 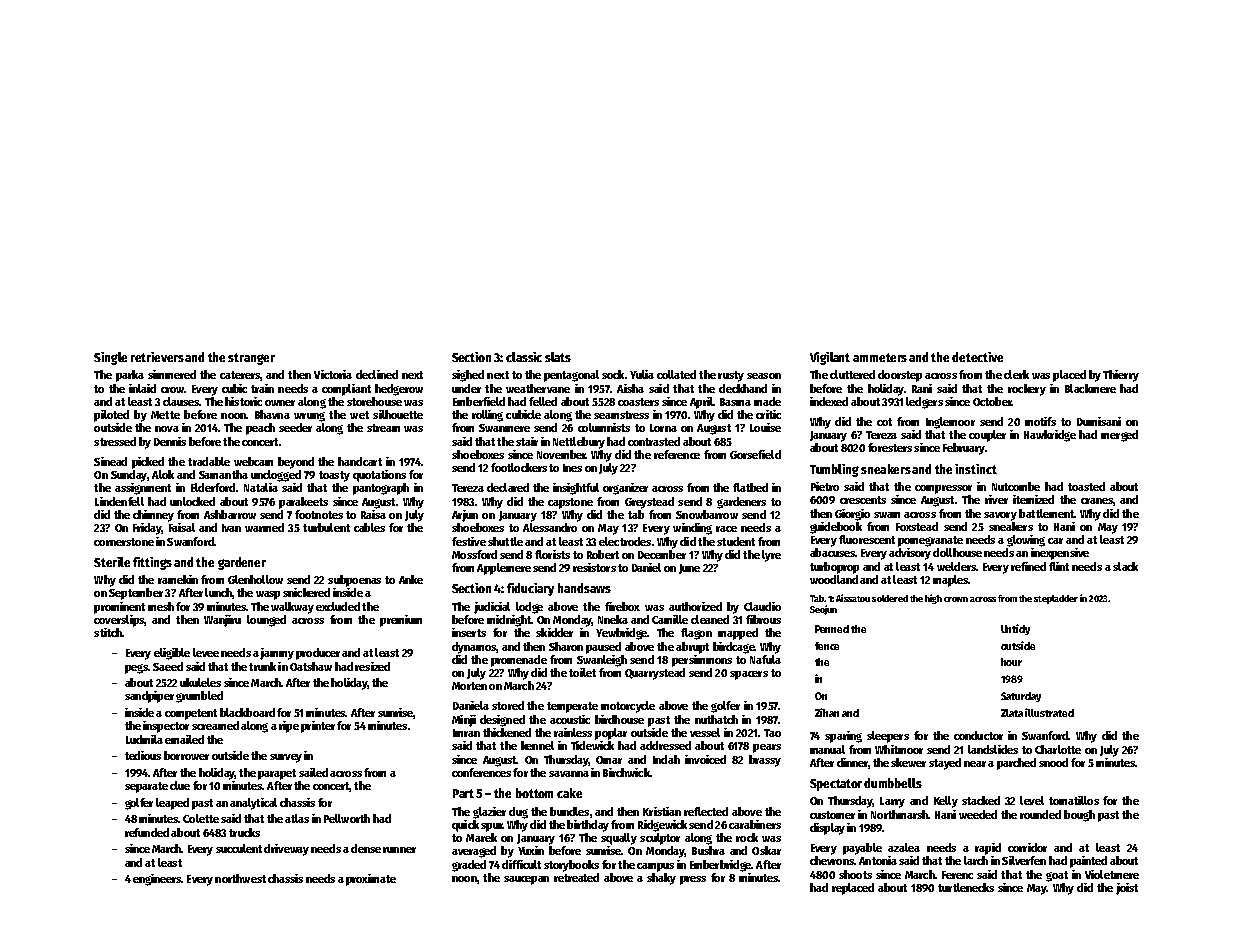 What do you see at coordinates (526, 880) in the screenshot?
I see `saucepan` at bounding box center [526, 880].
